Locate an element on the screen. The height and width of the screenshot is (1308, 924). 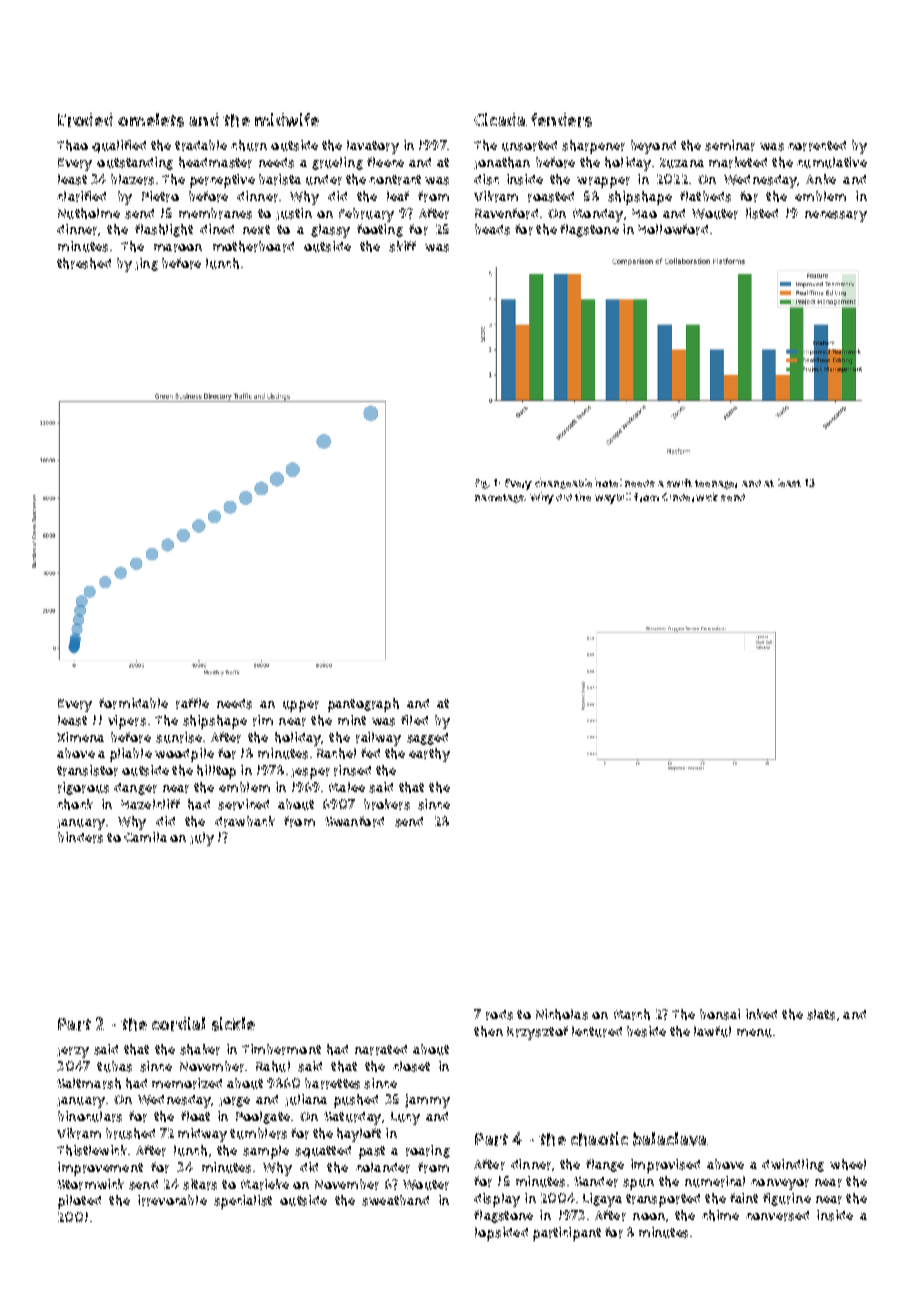
irrevocable is located at coordinates (172, 1200).
